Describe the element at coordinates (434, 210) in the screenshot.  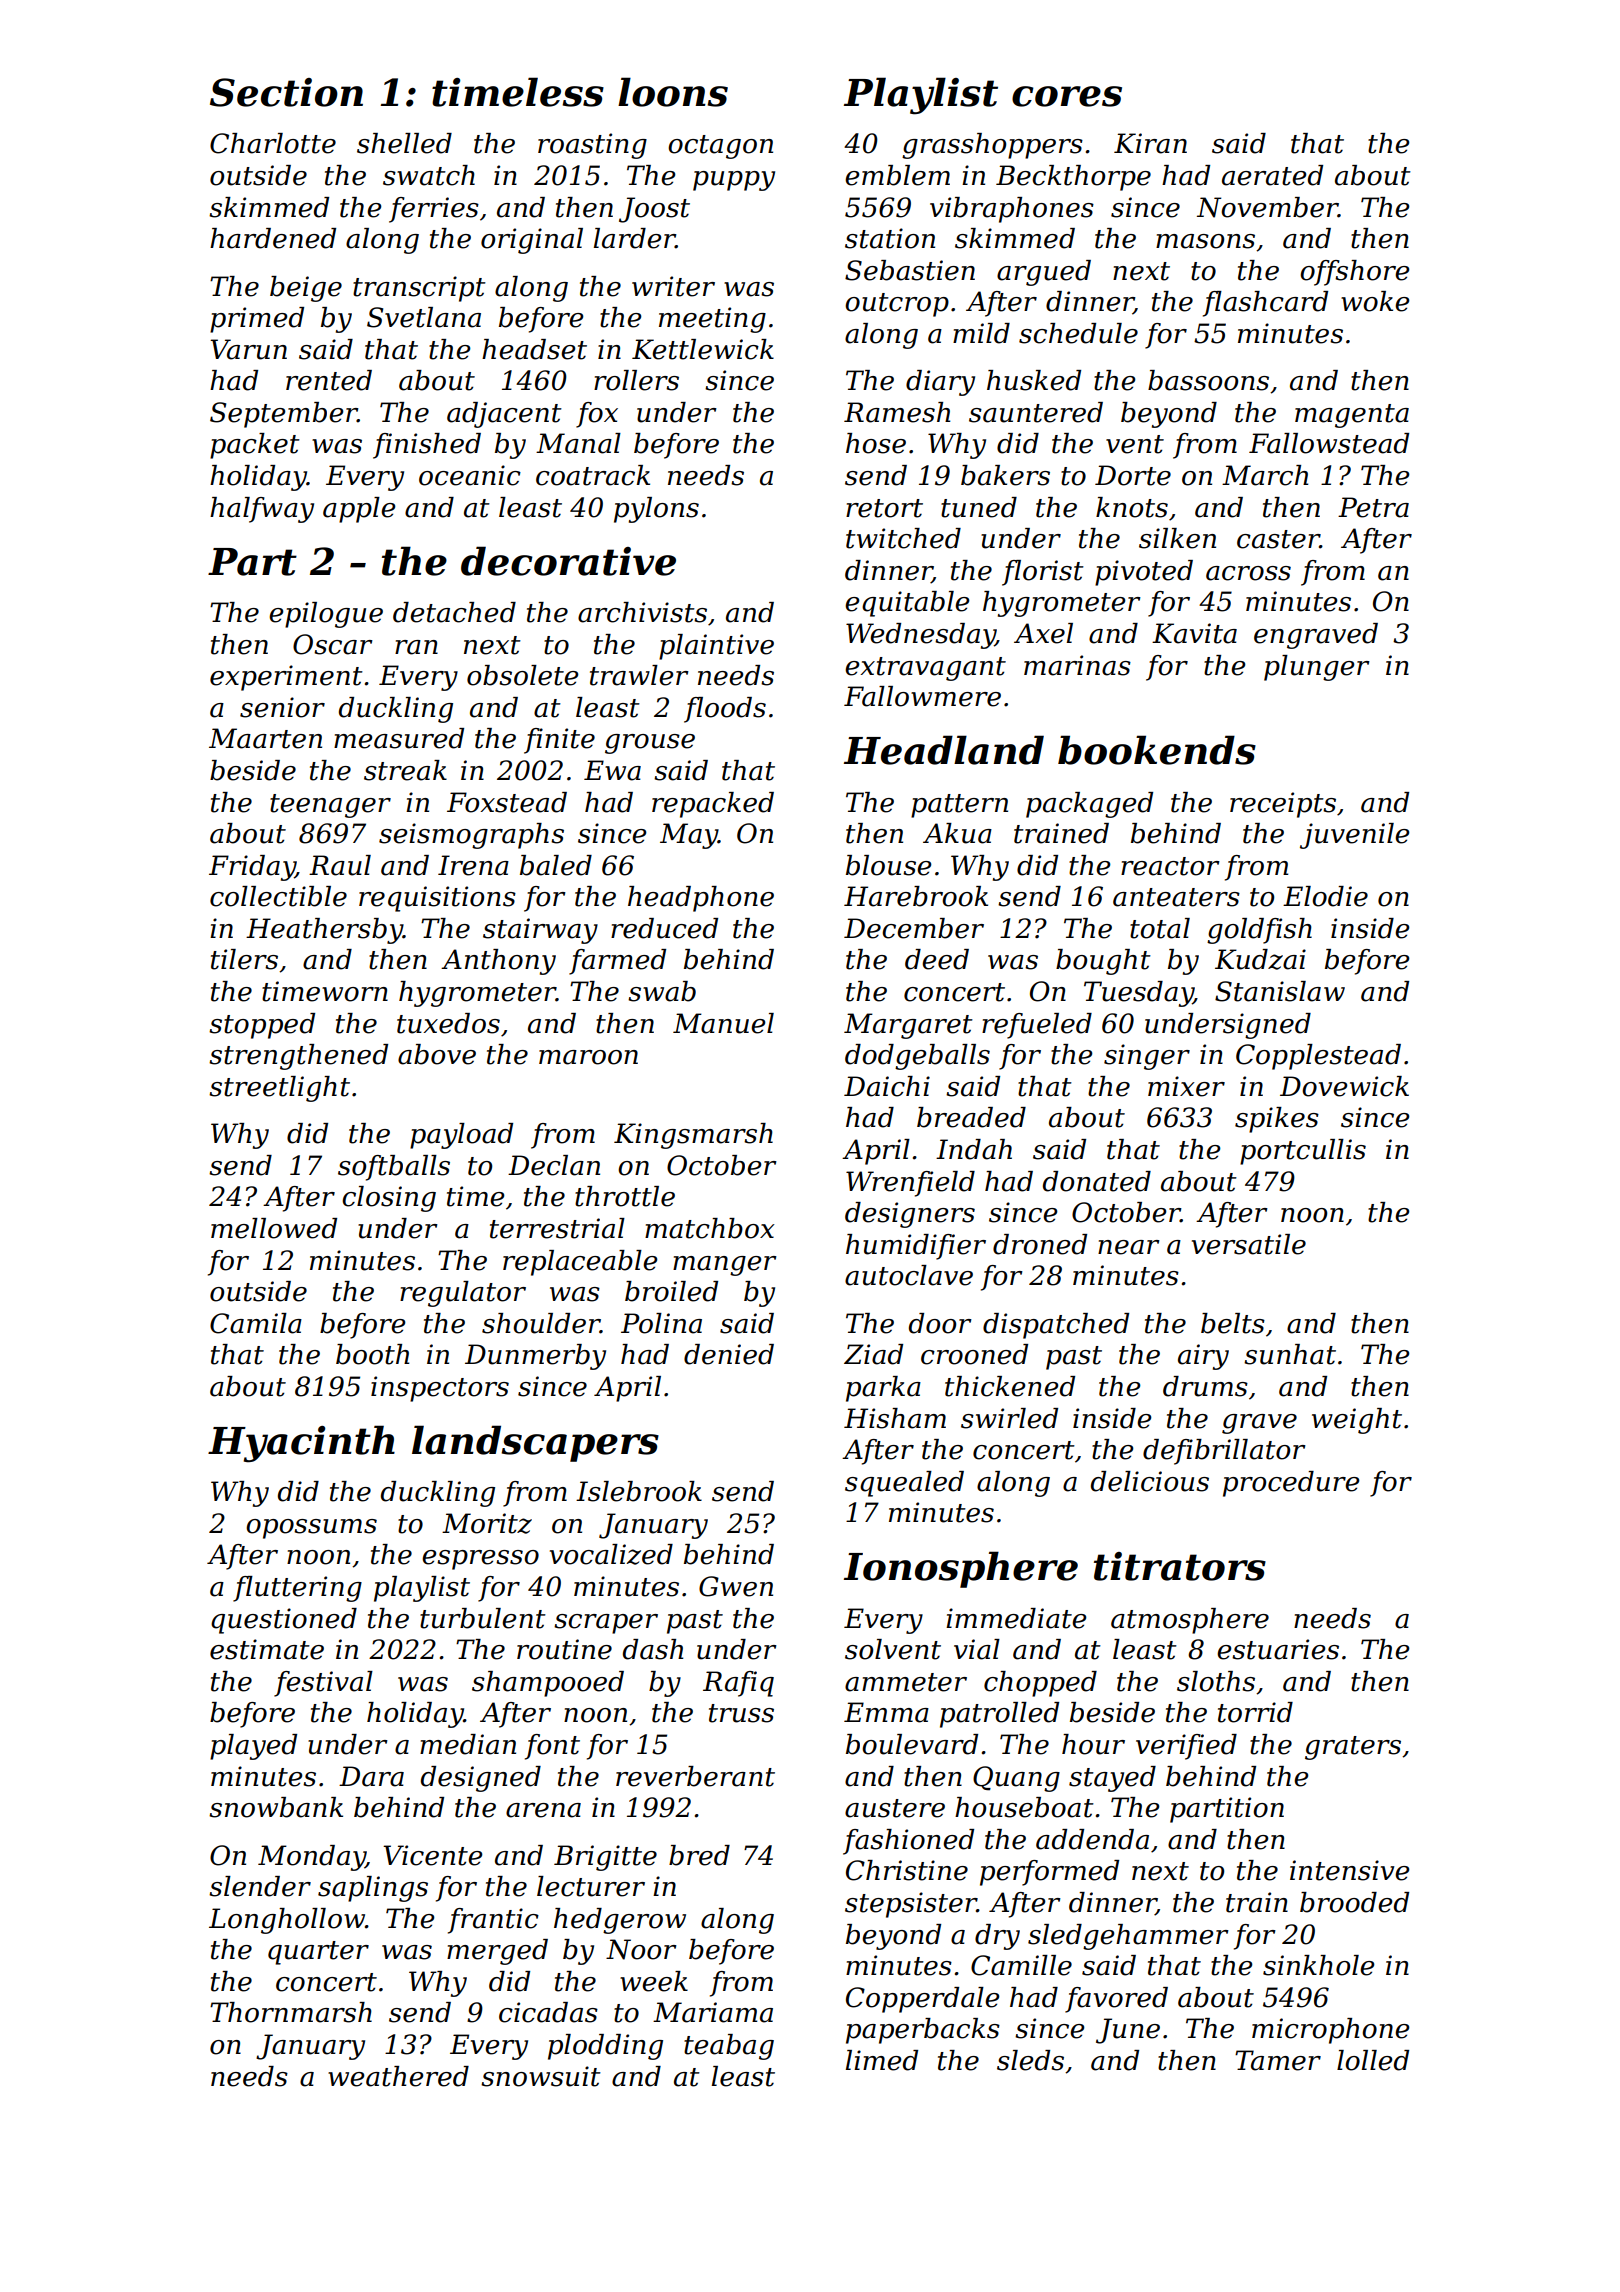
I see `ferries` at that location.
